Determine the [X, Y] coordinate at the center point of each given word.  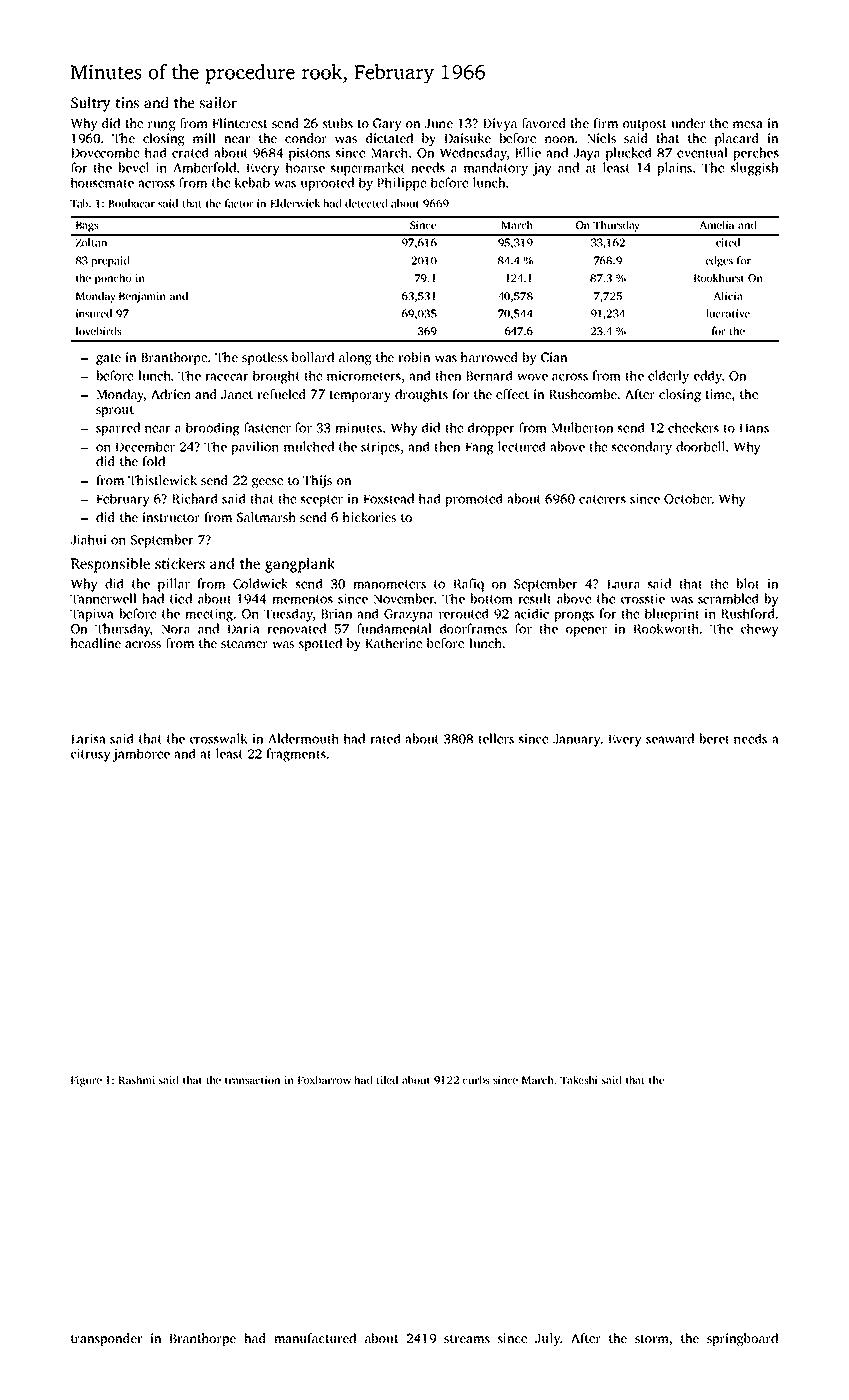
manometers [390, 584]
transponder [106, 1339]
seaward [670, 738]
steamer [244, 644]
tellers [496, 738]
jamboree [141, 755]
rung [162, 126]
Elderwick [295, 203]
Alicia [728, 295]
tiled [387, 1079]
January [577, 740]
